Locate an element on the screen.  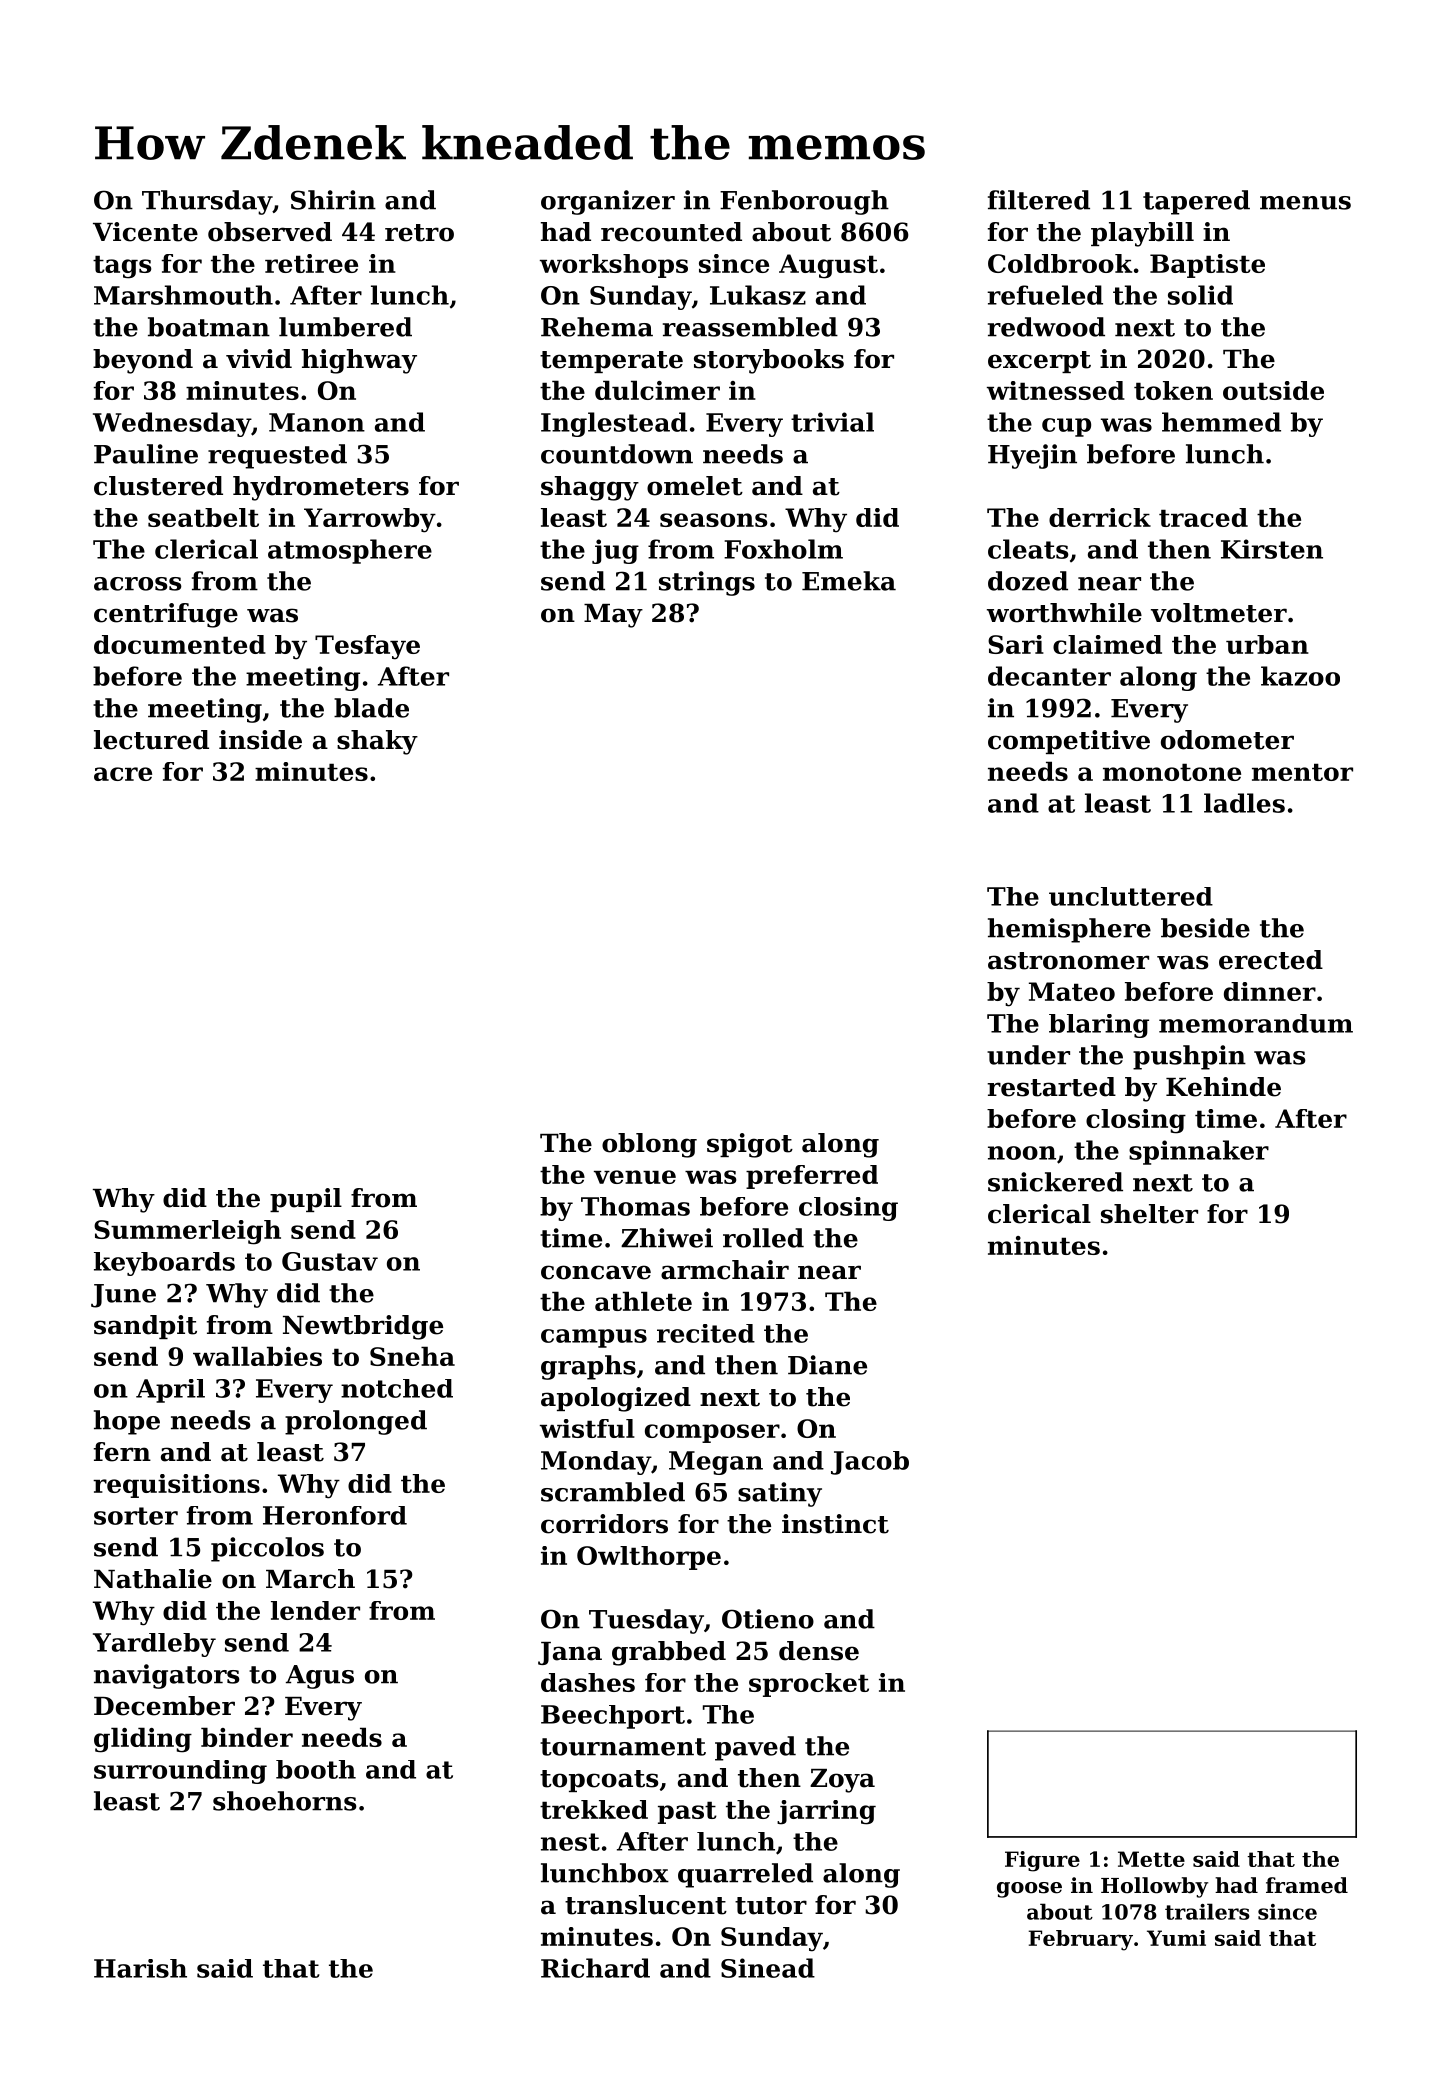
organizer is located at coordinates (608, 202).
